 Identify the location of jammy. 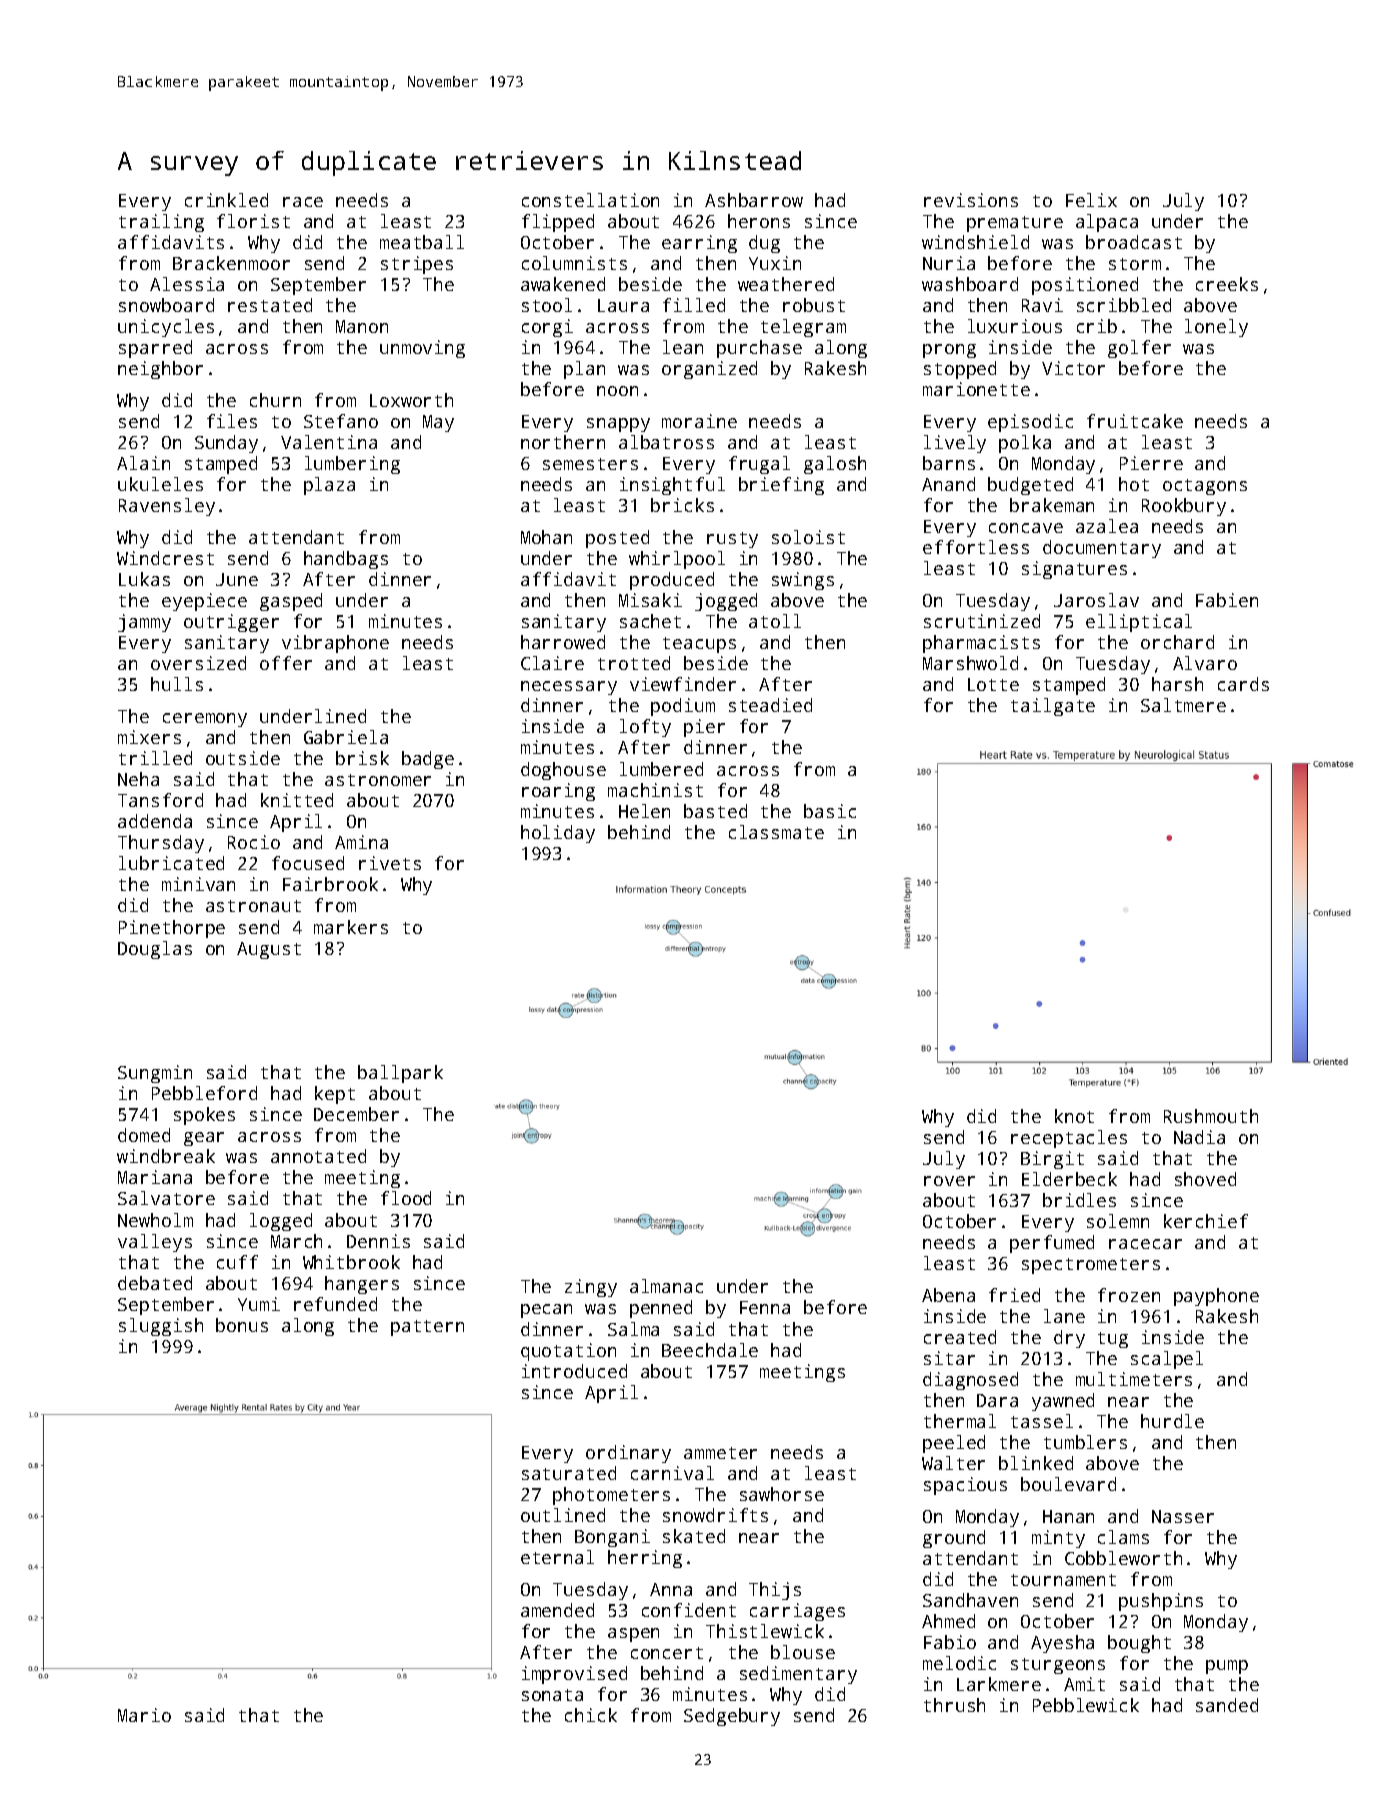
(144, 623).
